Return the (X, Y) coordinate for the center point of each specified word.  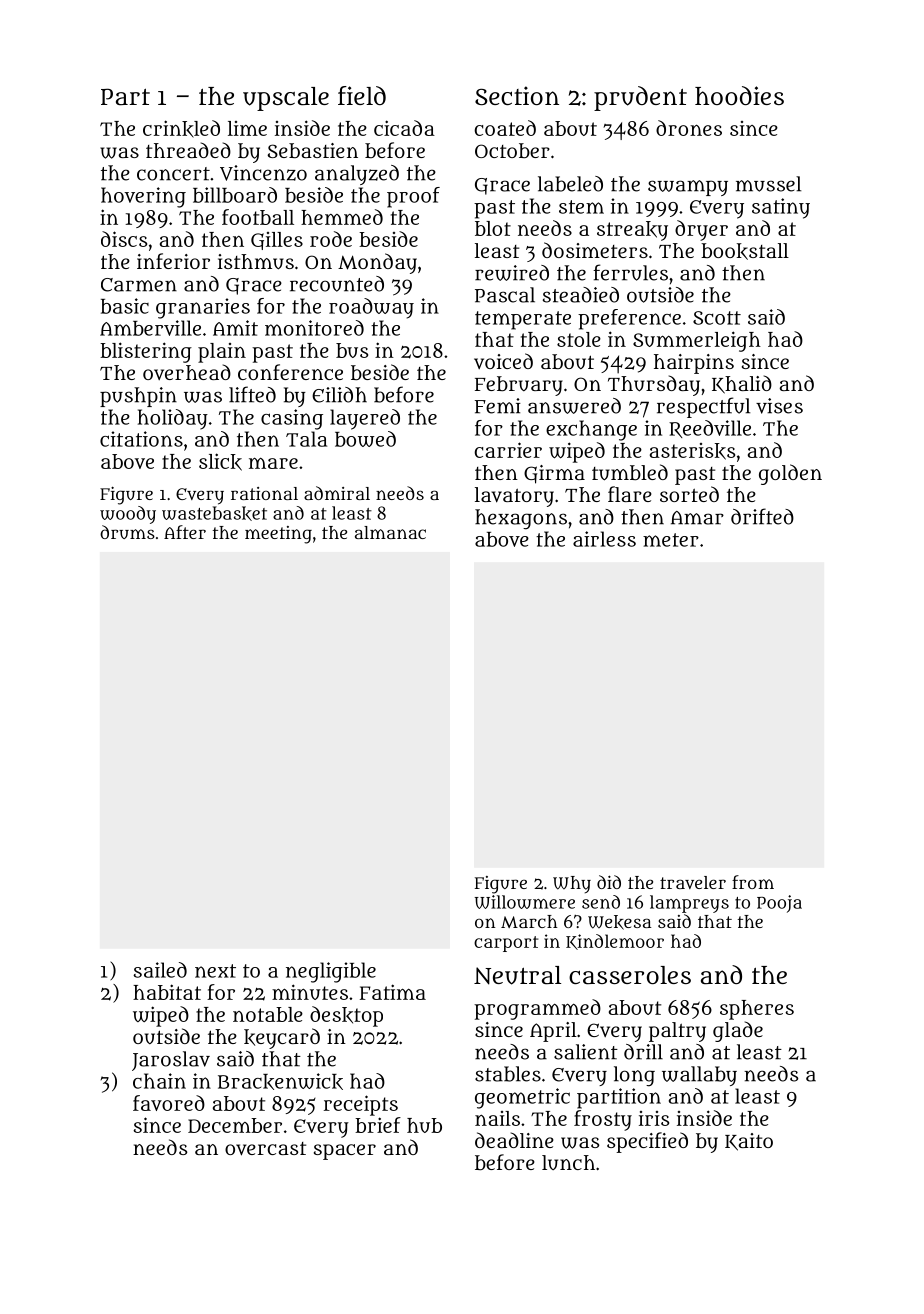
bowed (365, 439)
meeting (278, 535)
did (609, 882)
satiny (781, 208)
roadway (371, 308)
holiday (173, 419)
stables (508, 1074)
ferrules (630, 272)
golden (790, 474)
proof (413, 197)
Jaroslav (171, 1061)
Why (572, 884)
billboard (235, 195)
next (215, 971)
